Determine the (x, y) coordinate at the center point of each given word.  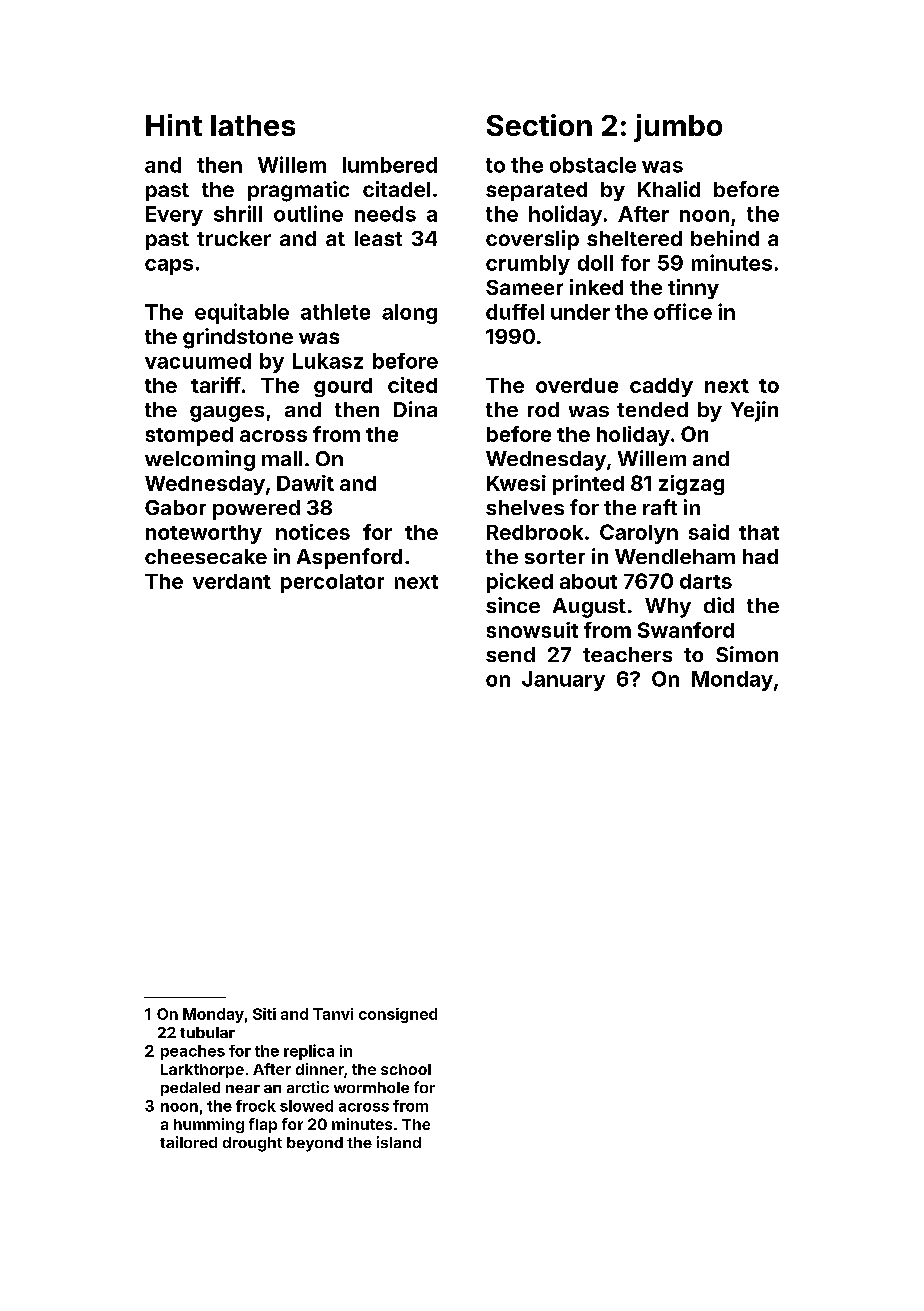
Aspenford (349, 558)
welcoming (200, 460)
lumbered (390, 165)
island (399, 1142)
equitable (242, 313)
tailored (188, 1142)
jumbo (678, 128)
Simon (747, 654)
